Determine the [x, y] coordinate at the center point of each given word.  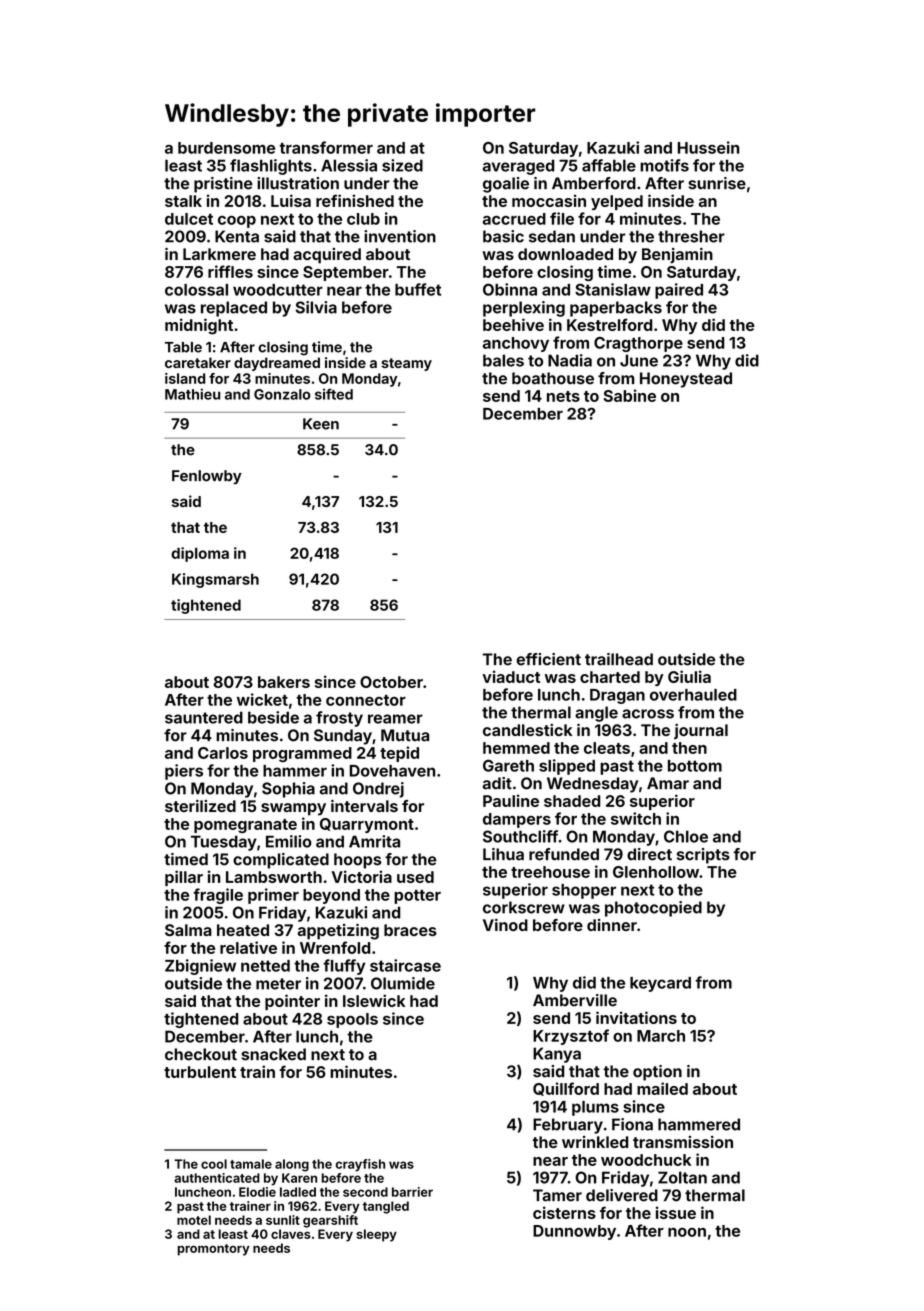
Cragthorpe [638, 344]
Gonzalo [282, 394]
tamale [251, 1164]
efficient [548, 659]
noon [687, 1232]
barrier [412, 1192]
